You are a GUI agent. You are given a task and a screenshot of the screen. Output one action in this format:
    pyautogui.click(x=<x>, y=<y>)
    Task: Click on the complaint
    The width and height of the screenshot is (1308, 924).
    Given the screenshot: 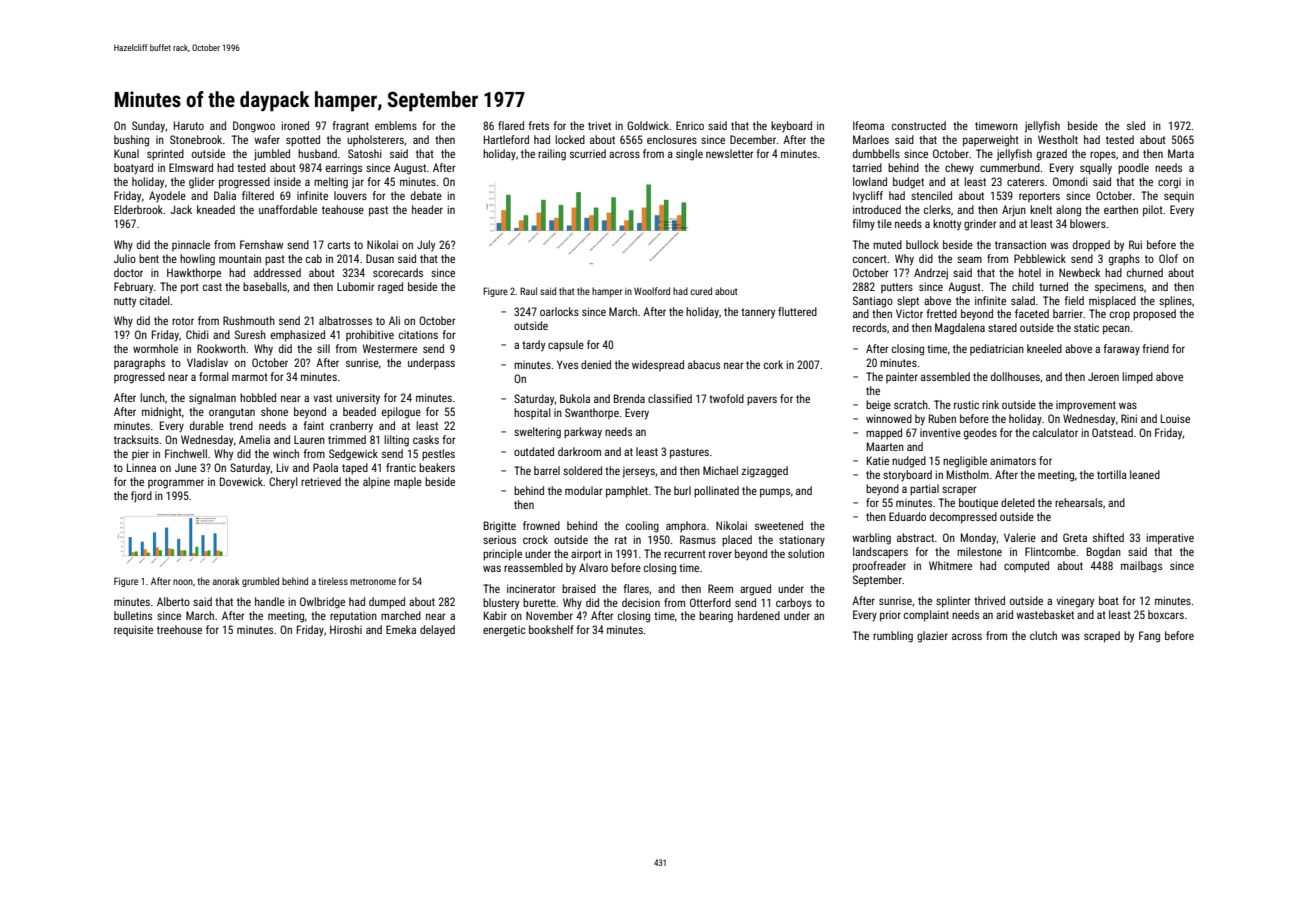 What is the action you would take?
    pyautogui.click(x=926, y=616)
